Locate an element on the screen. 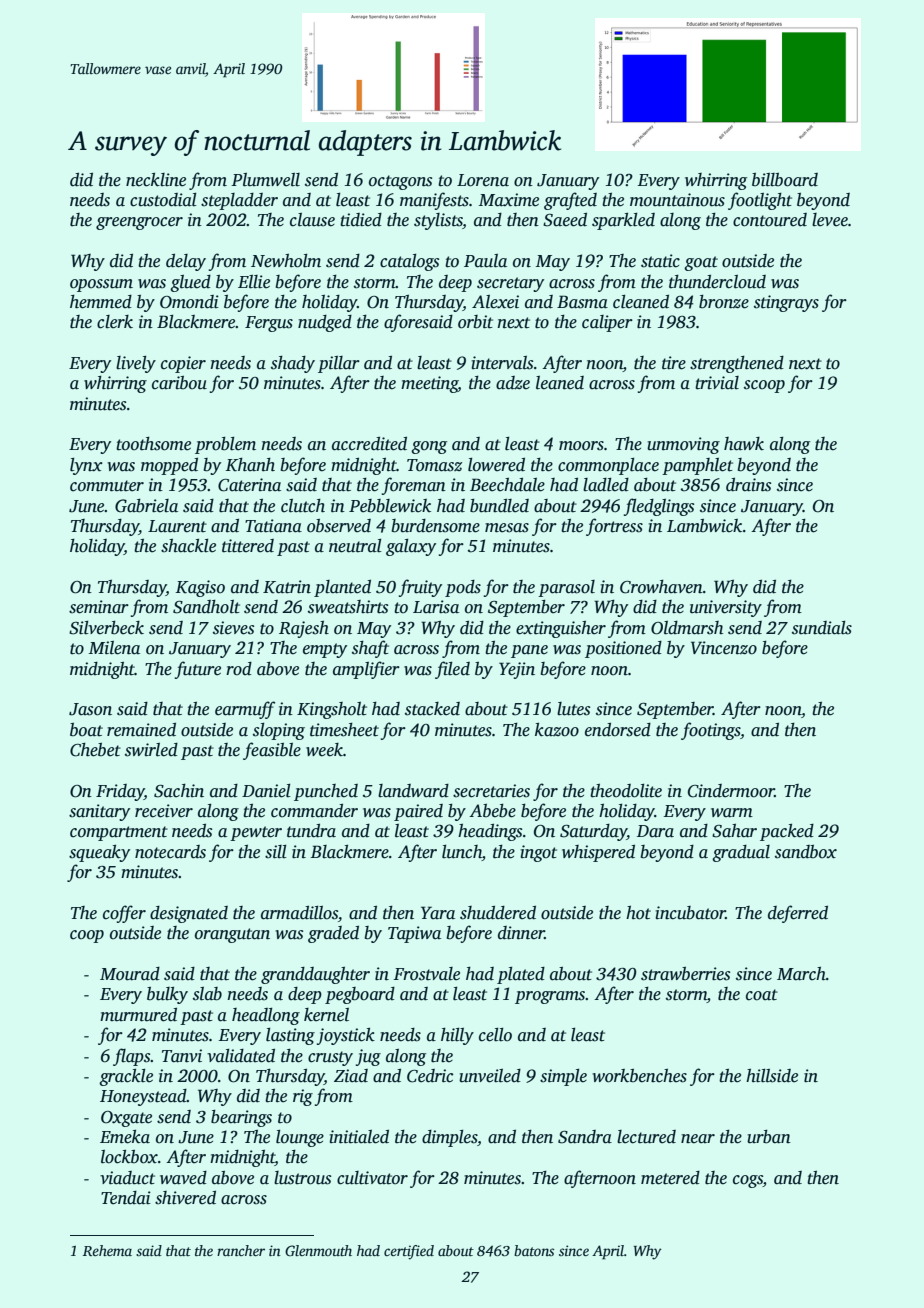 Image resolution: width=924 pixels, height=1308 pixels. custodial is located at coordinates (163, 200).
